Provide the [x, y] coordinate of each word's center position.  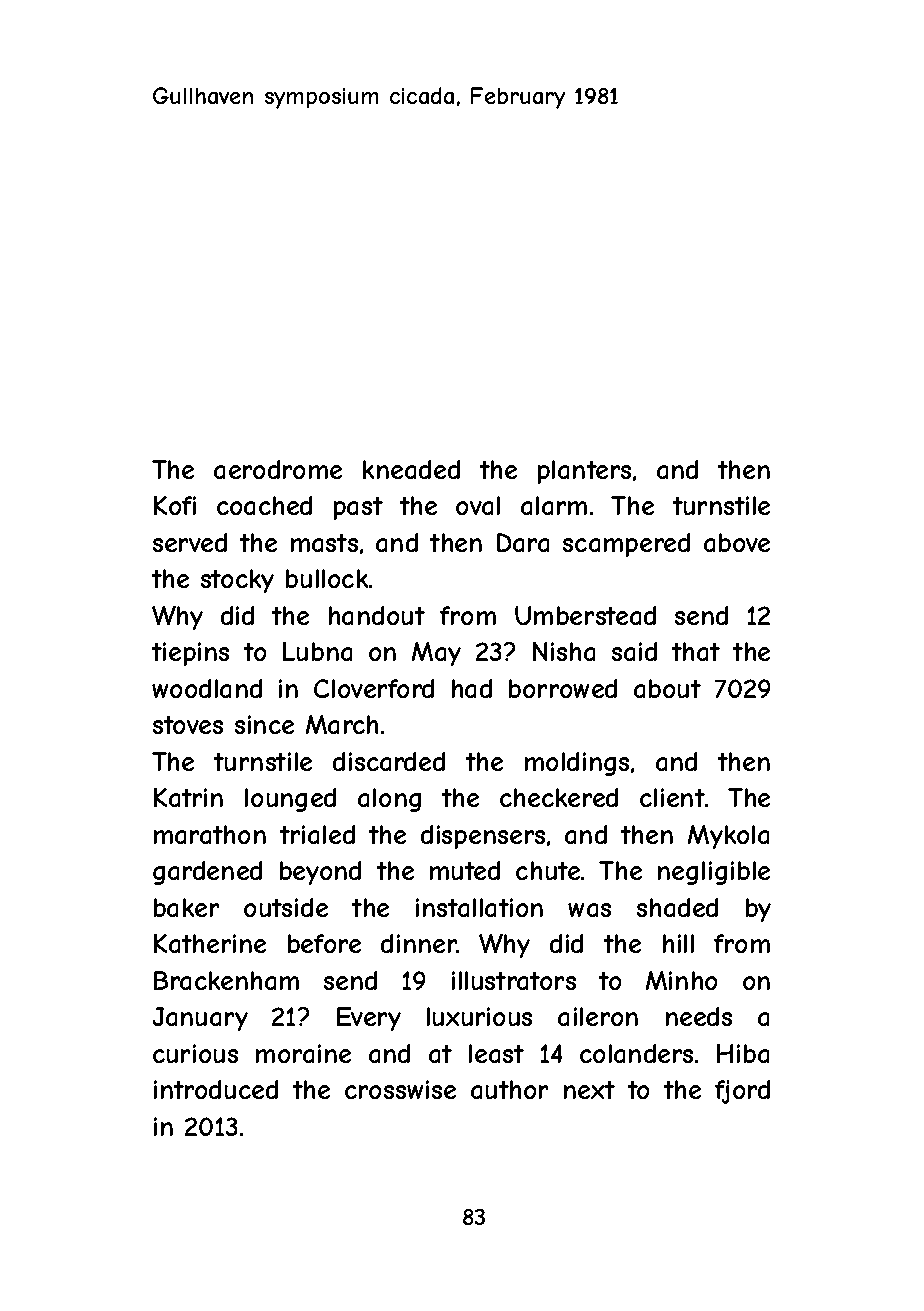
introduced [216, 1089]
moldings [577, 764]
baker [186, 907]
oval [478, 505]
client [672, 797]
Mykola [728, 837]
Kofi [175, 505]
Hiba [743, 1053]
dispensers [483, 837]
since [264, 724]
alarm [554, 505]
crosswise [400, 1089]
